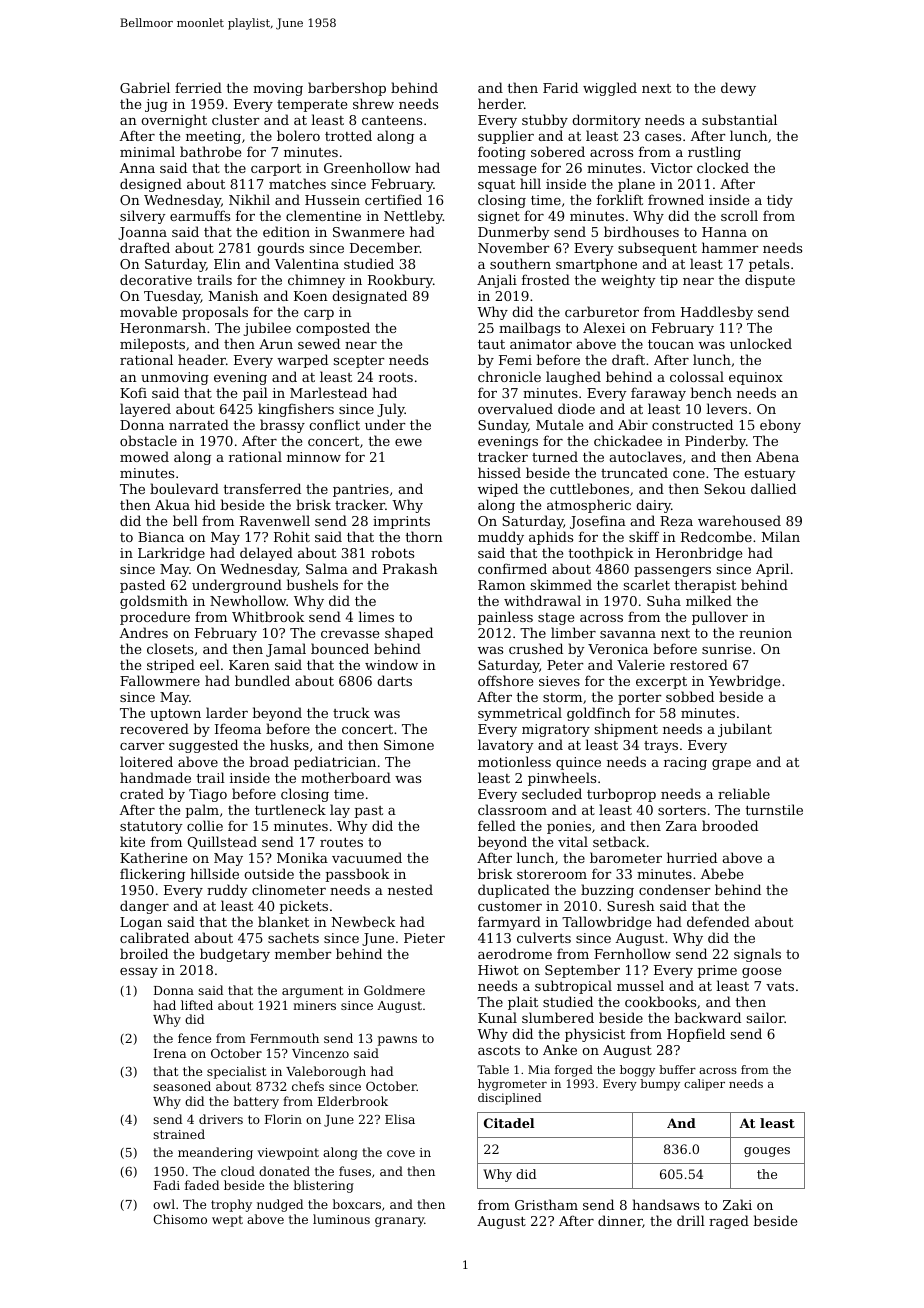 This page has height=1308, width=924. What do you see at coordinates (681, 826) in the page?
I see `Zara` at bounding box center [681, 826].
